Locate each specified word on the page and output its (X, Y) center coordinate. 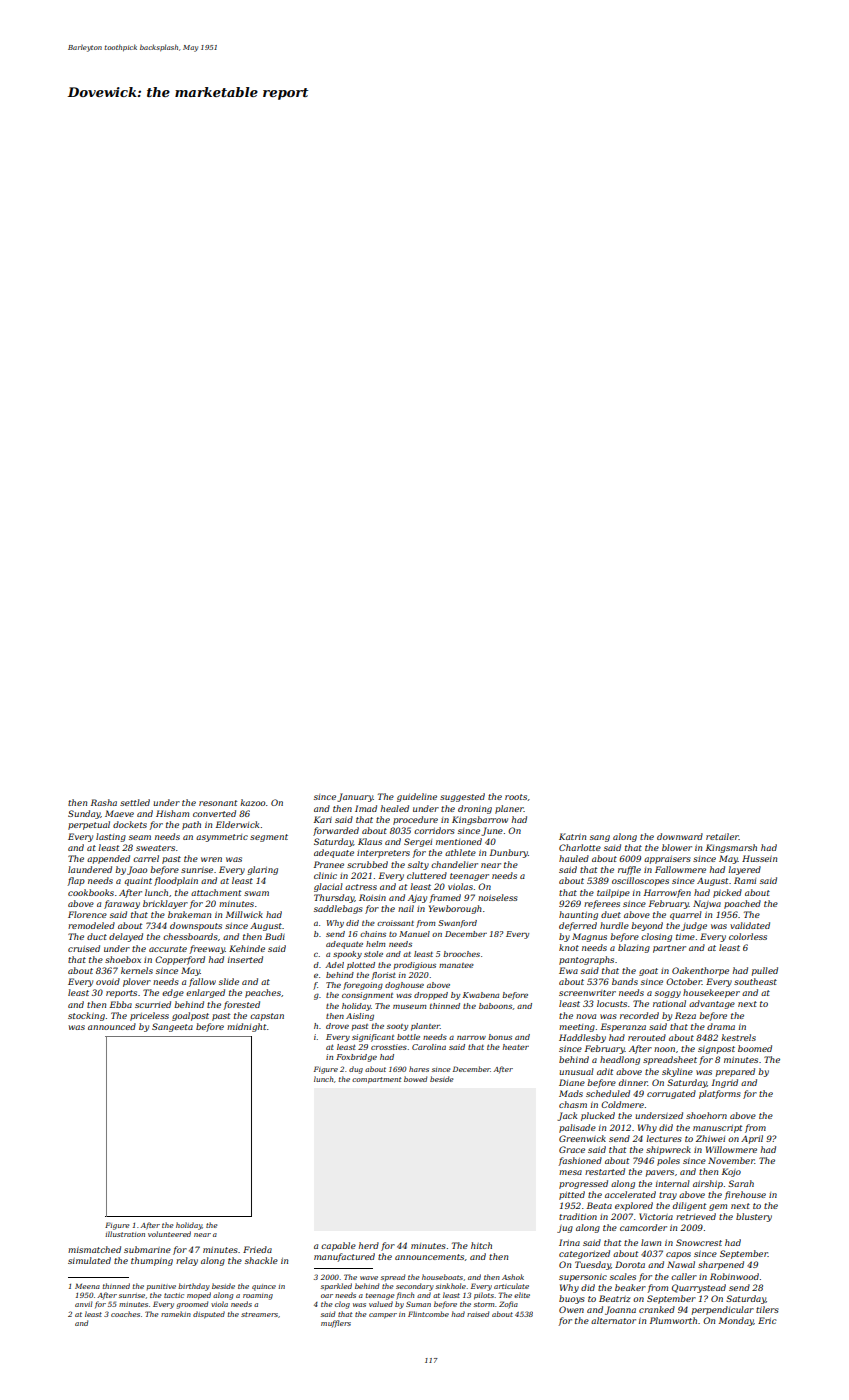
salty (418, 865)
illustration (125, 1234)
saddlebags (338, 909)
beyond (647, 926)
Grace (572, 1149)
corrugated (671, 1094)
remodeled (91, 925)
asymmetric (222, 838)
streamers (259, 1314)
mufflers (336, 1324)
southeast (755, 981)
